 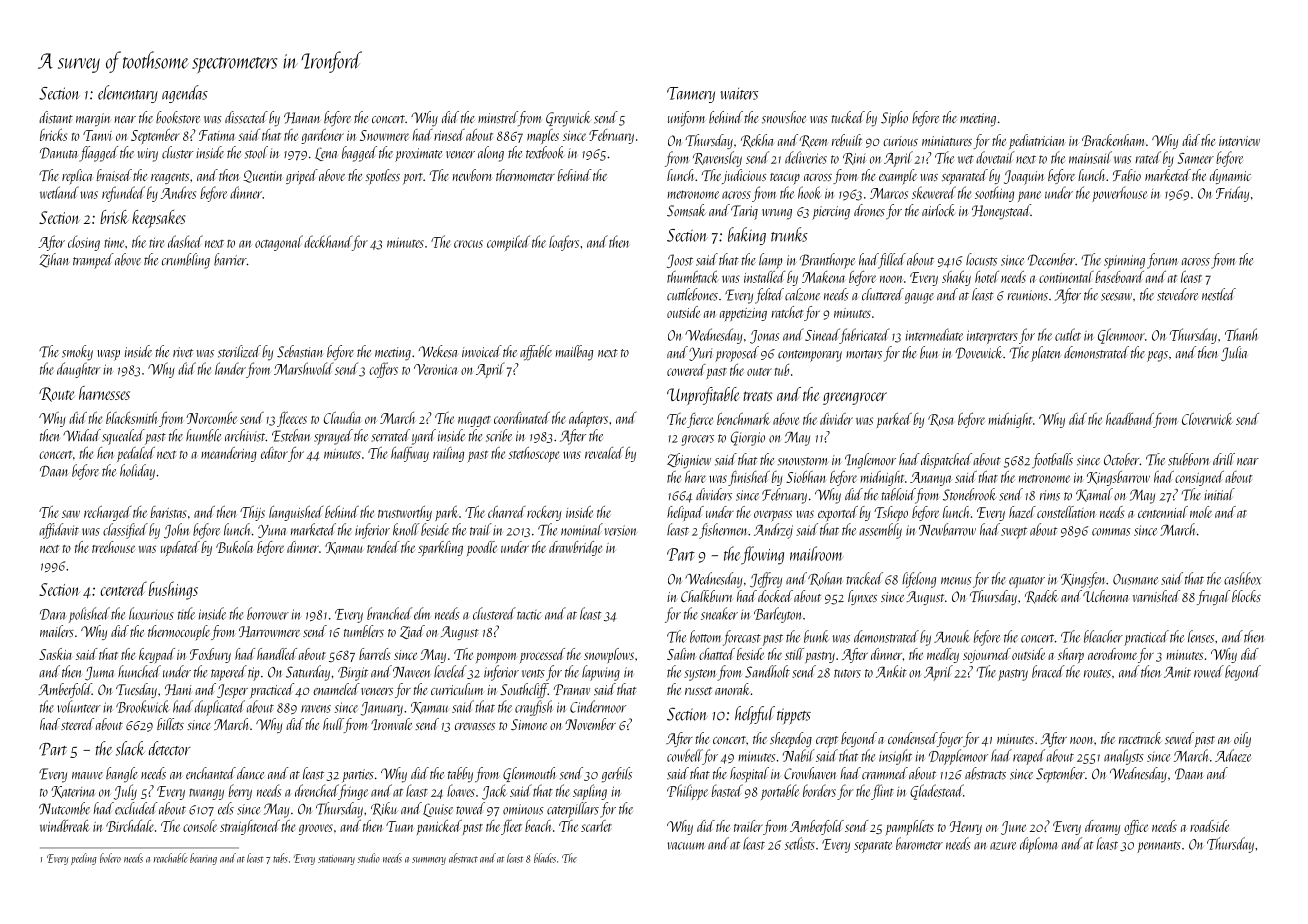 What do you see at coordinates (54, 260) in the screenshot?
I see `Zihan` at bounding box center [54, 260].
